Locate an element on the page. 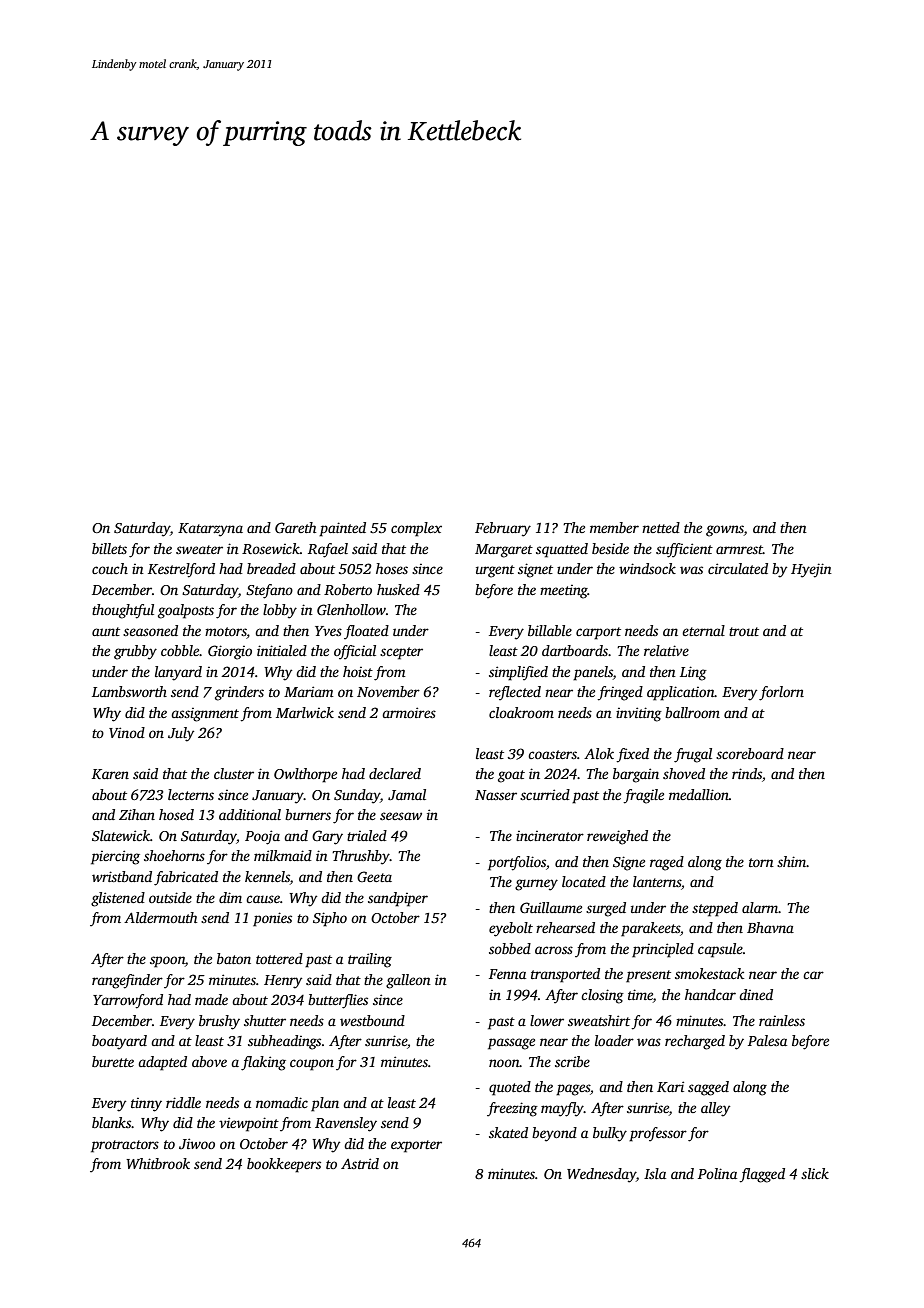  scoreboard is located at coordinates (750, 753).
